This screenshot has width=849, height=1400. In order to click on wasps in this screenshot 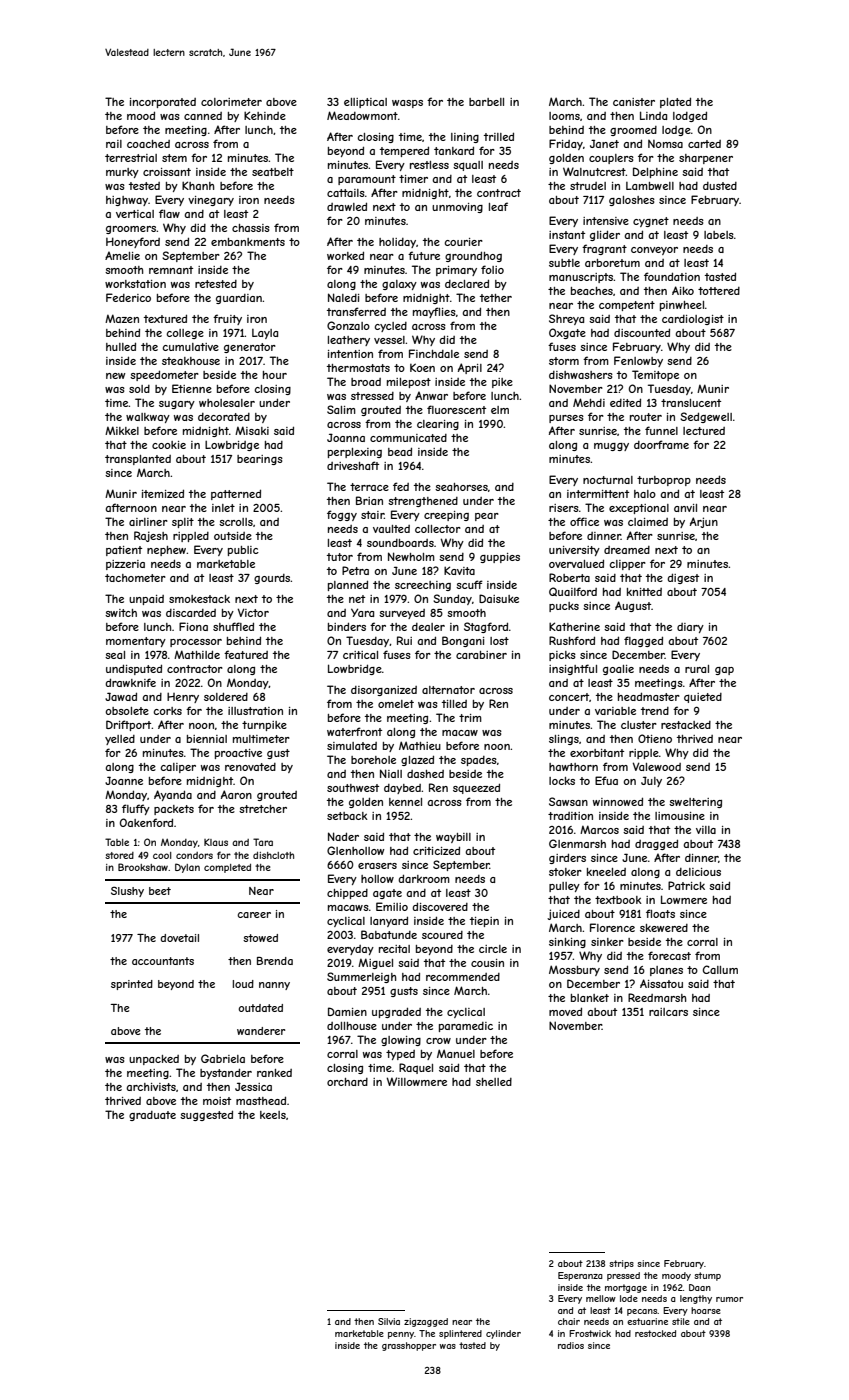, I will do `click(407, 104)`.
